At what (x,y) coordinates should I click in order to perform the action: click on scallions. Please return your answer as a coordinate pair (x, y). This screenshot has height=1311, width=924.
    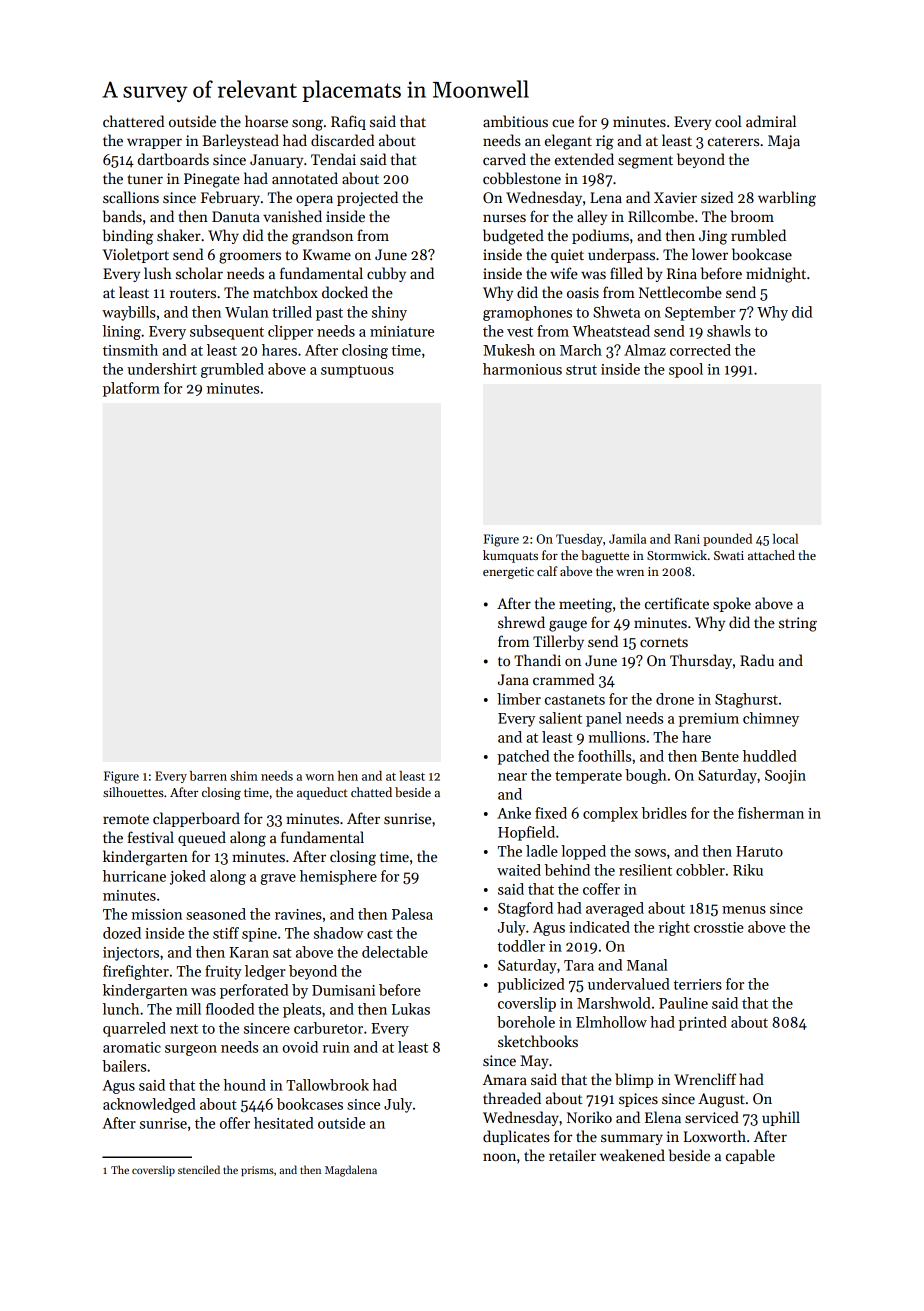
    Looking at the image, I should click on (131, 197).
